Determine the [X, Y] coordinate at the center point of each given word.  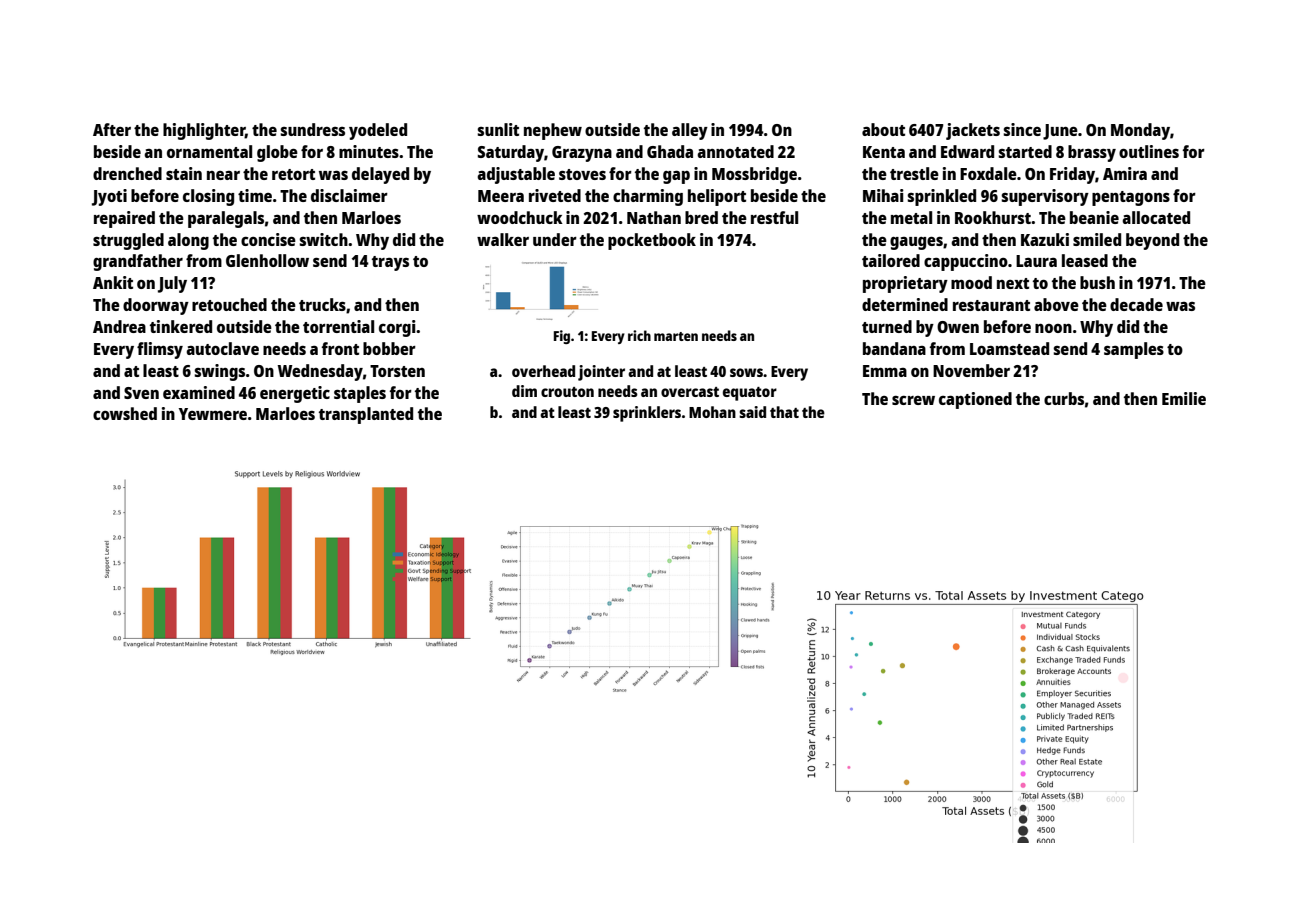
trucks [322, 304]
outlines [1149, 151]
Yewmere [213, 414]
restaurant [991, 305]
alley [690, 131]
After [112, 129]
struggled [128, 241]
